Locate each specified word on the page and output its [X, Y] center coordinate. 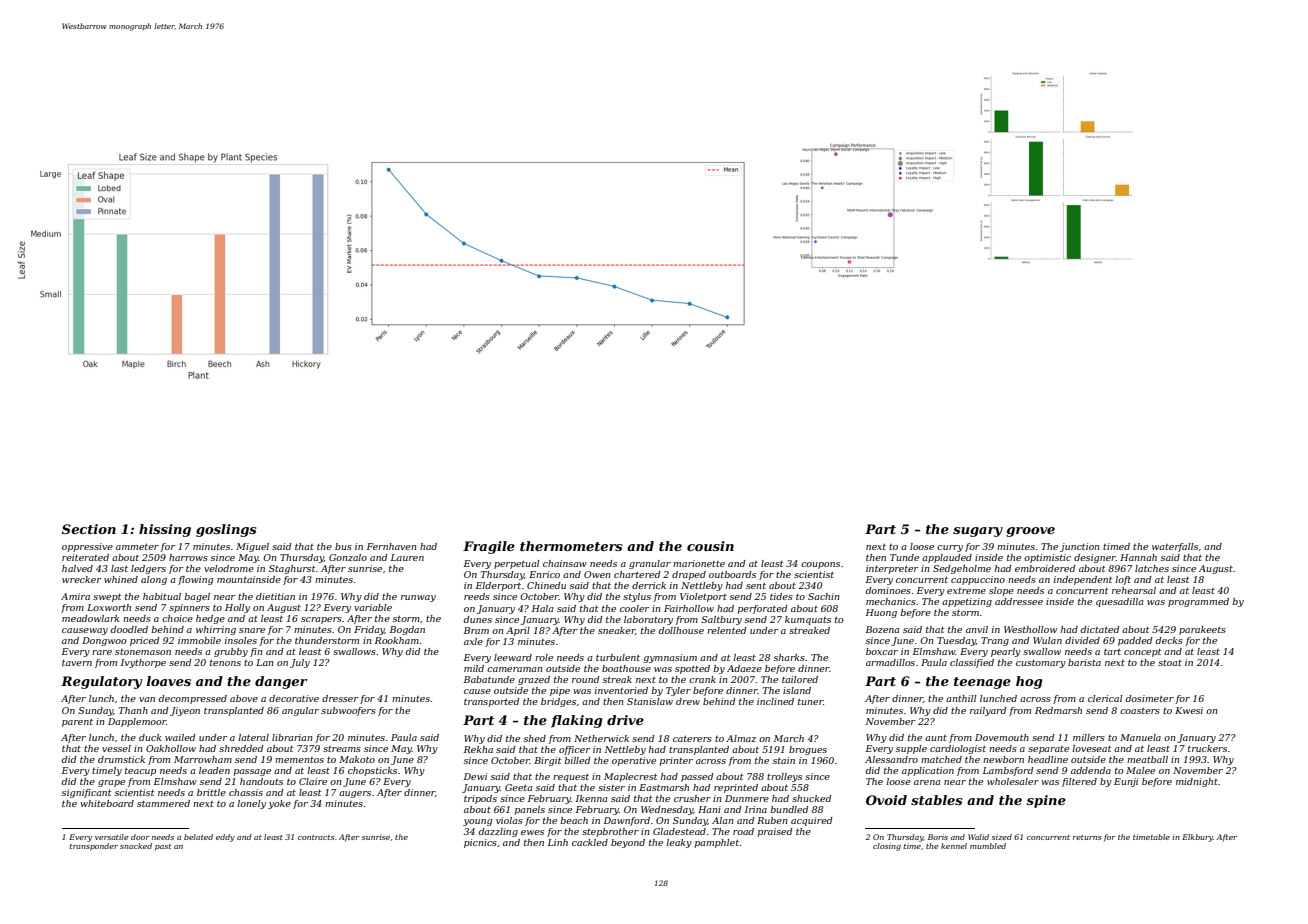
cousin [710, 546]
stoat [1170, 663]
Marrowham [203, 759]
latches [1152, 568]
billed [577, 760]
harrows [188, 557]
